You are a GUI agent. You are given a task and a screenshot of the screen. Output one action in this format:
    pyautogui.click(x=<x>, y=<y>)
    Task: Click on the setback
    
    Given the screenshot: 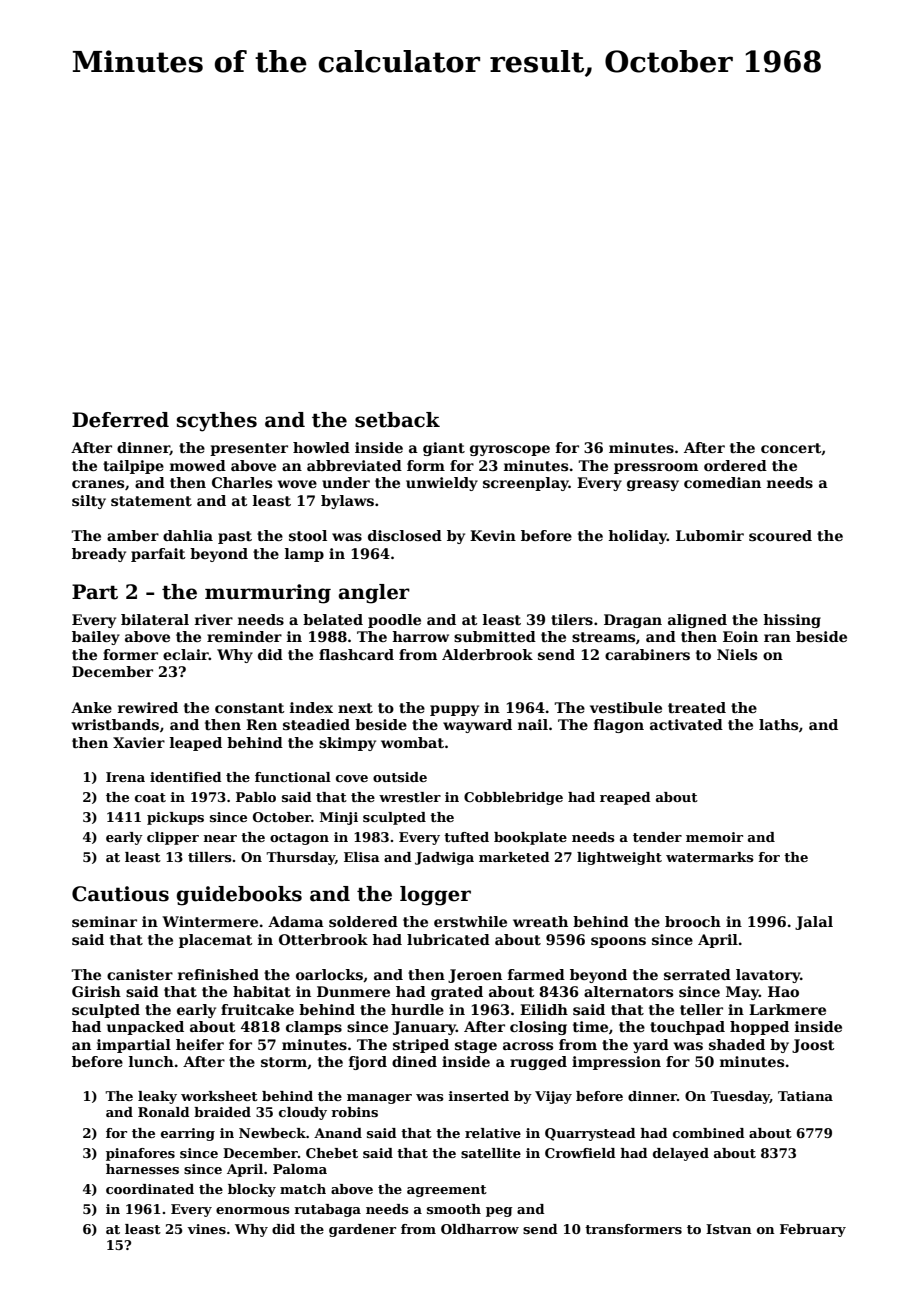 What is the action you would take?
    pyautogui.click(x=397, y=420)
